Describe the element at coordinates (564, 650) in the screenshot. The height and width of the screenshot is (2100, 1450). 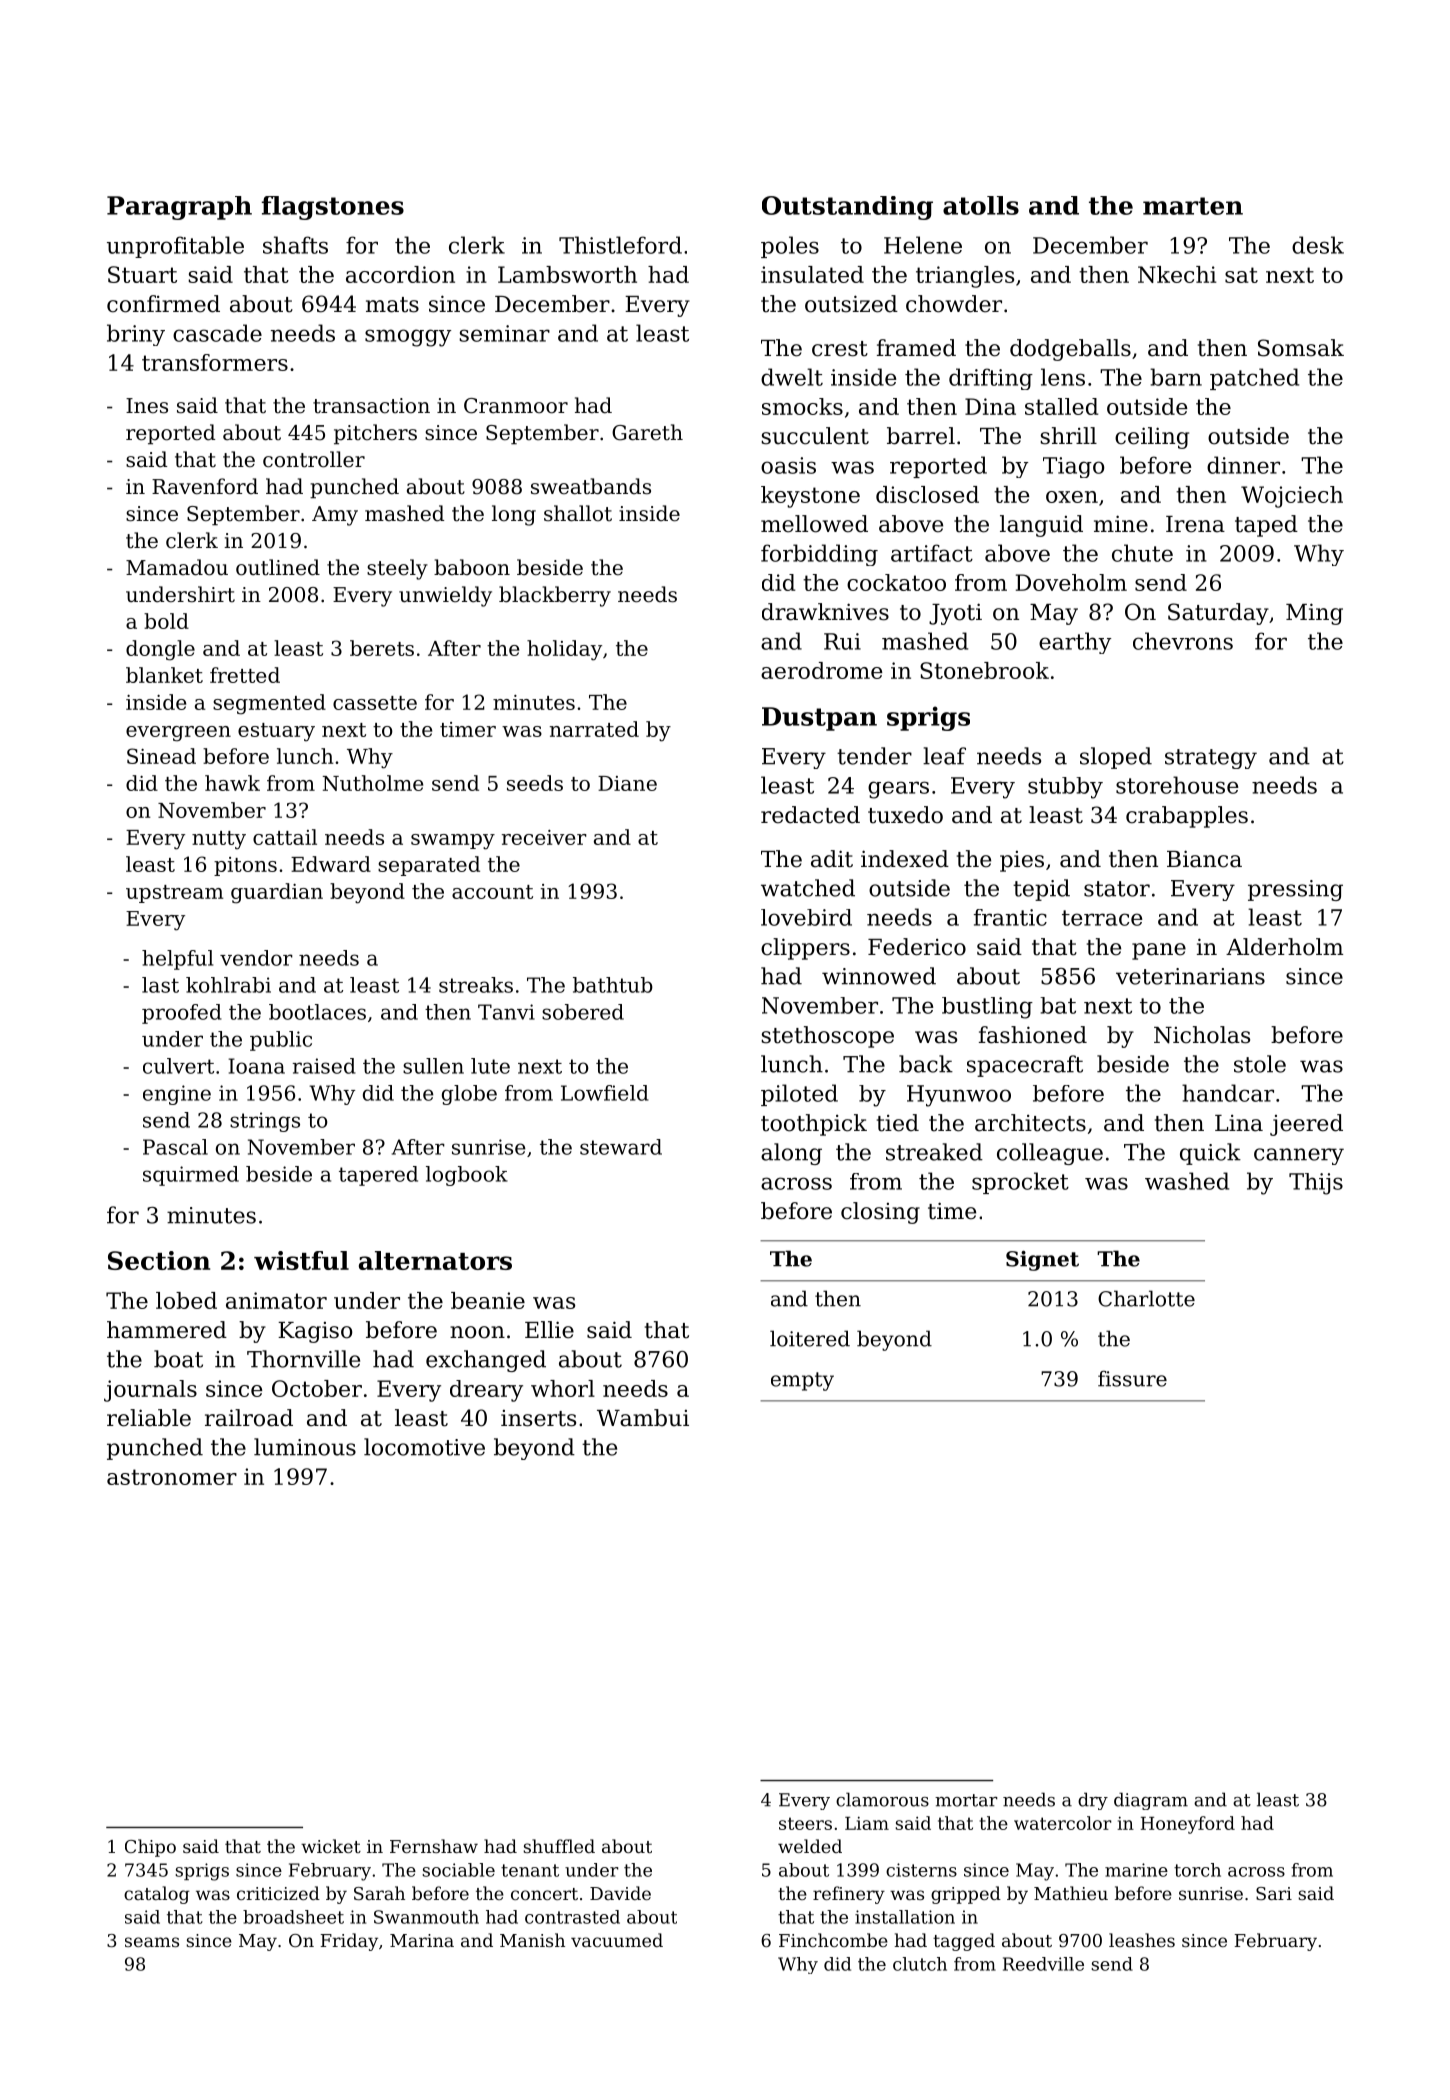
I see `holiday` at that location.
